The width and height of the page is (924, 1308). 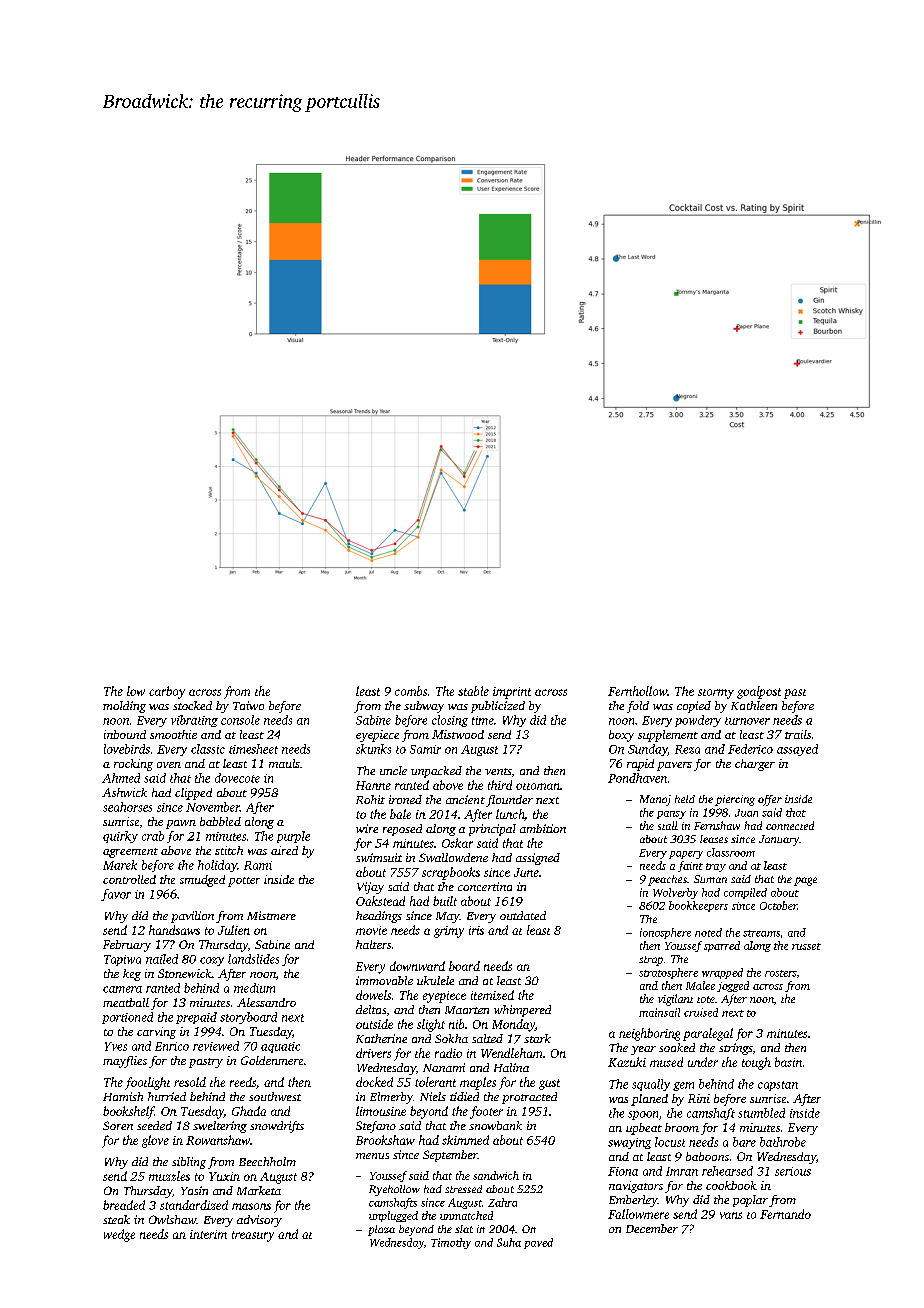 I want to click on sweltering, so click(x=220, y=1127).
